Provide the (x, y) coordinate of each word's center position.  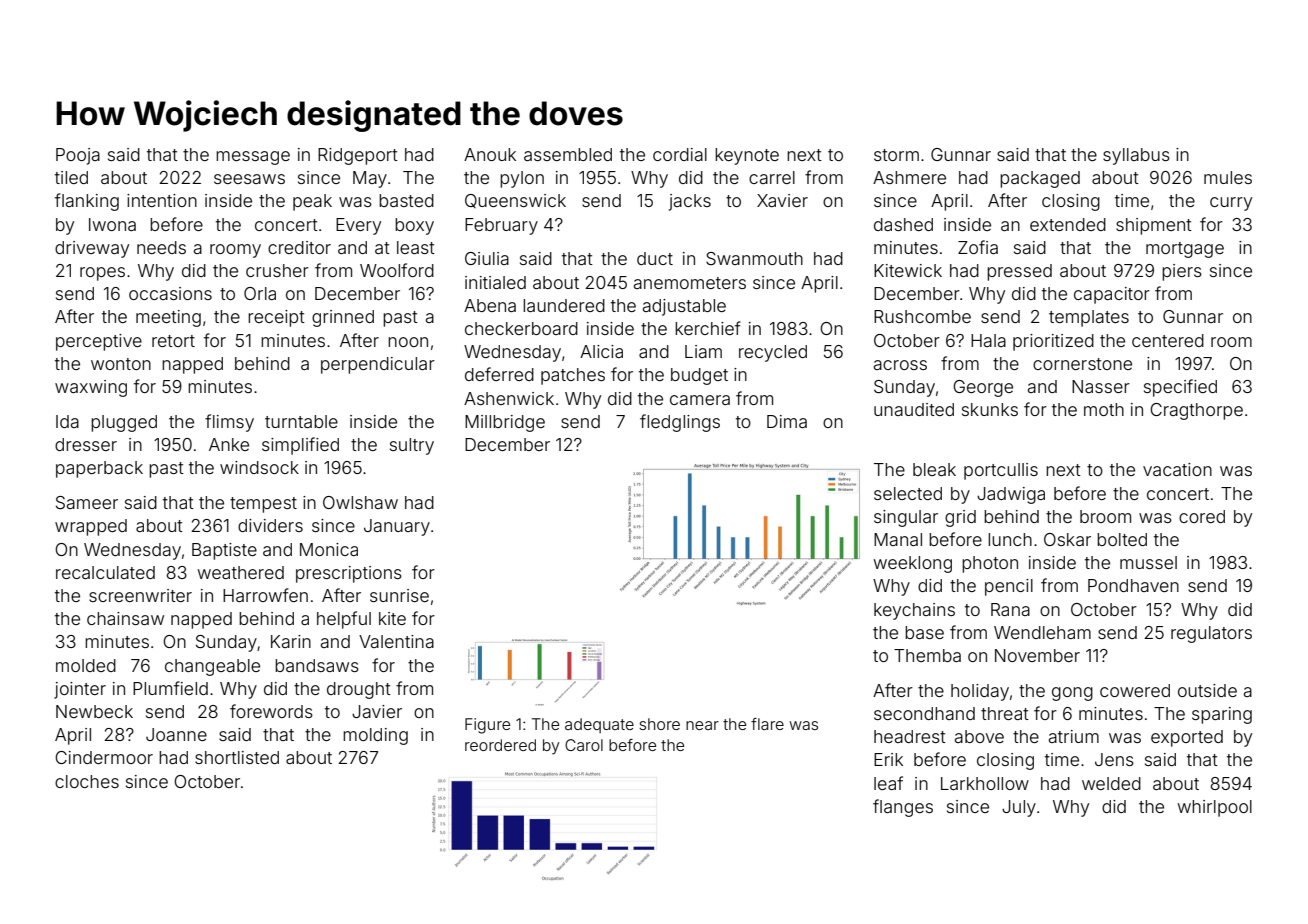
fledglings (680, 423)
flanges (903, 808)
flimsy (229, 423)
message (253, 158)
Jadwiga (1011, 495)
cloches (87, 781)
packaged (1040, 179)
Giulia (487, 258)
